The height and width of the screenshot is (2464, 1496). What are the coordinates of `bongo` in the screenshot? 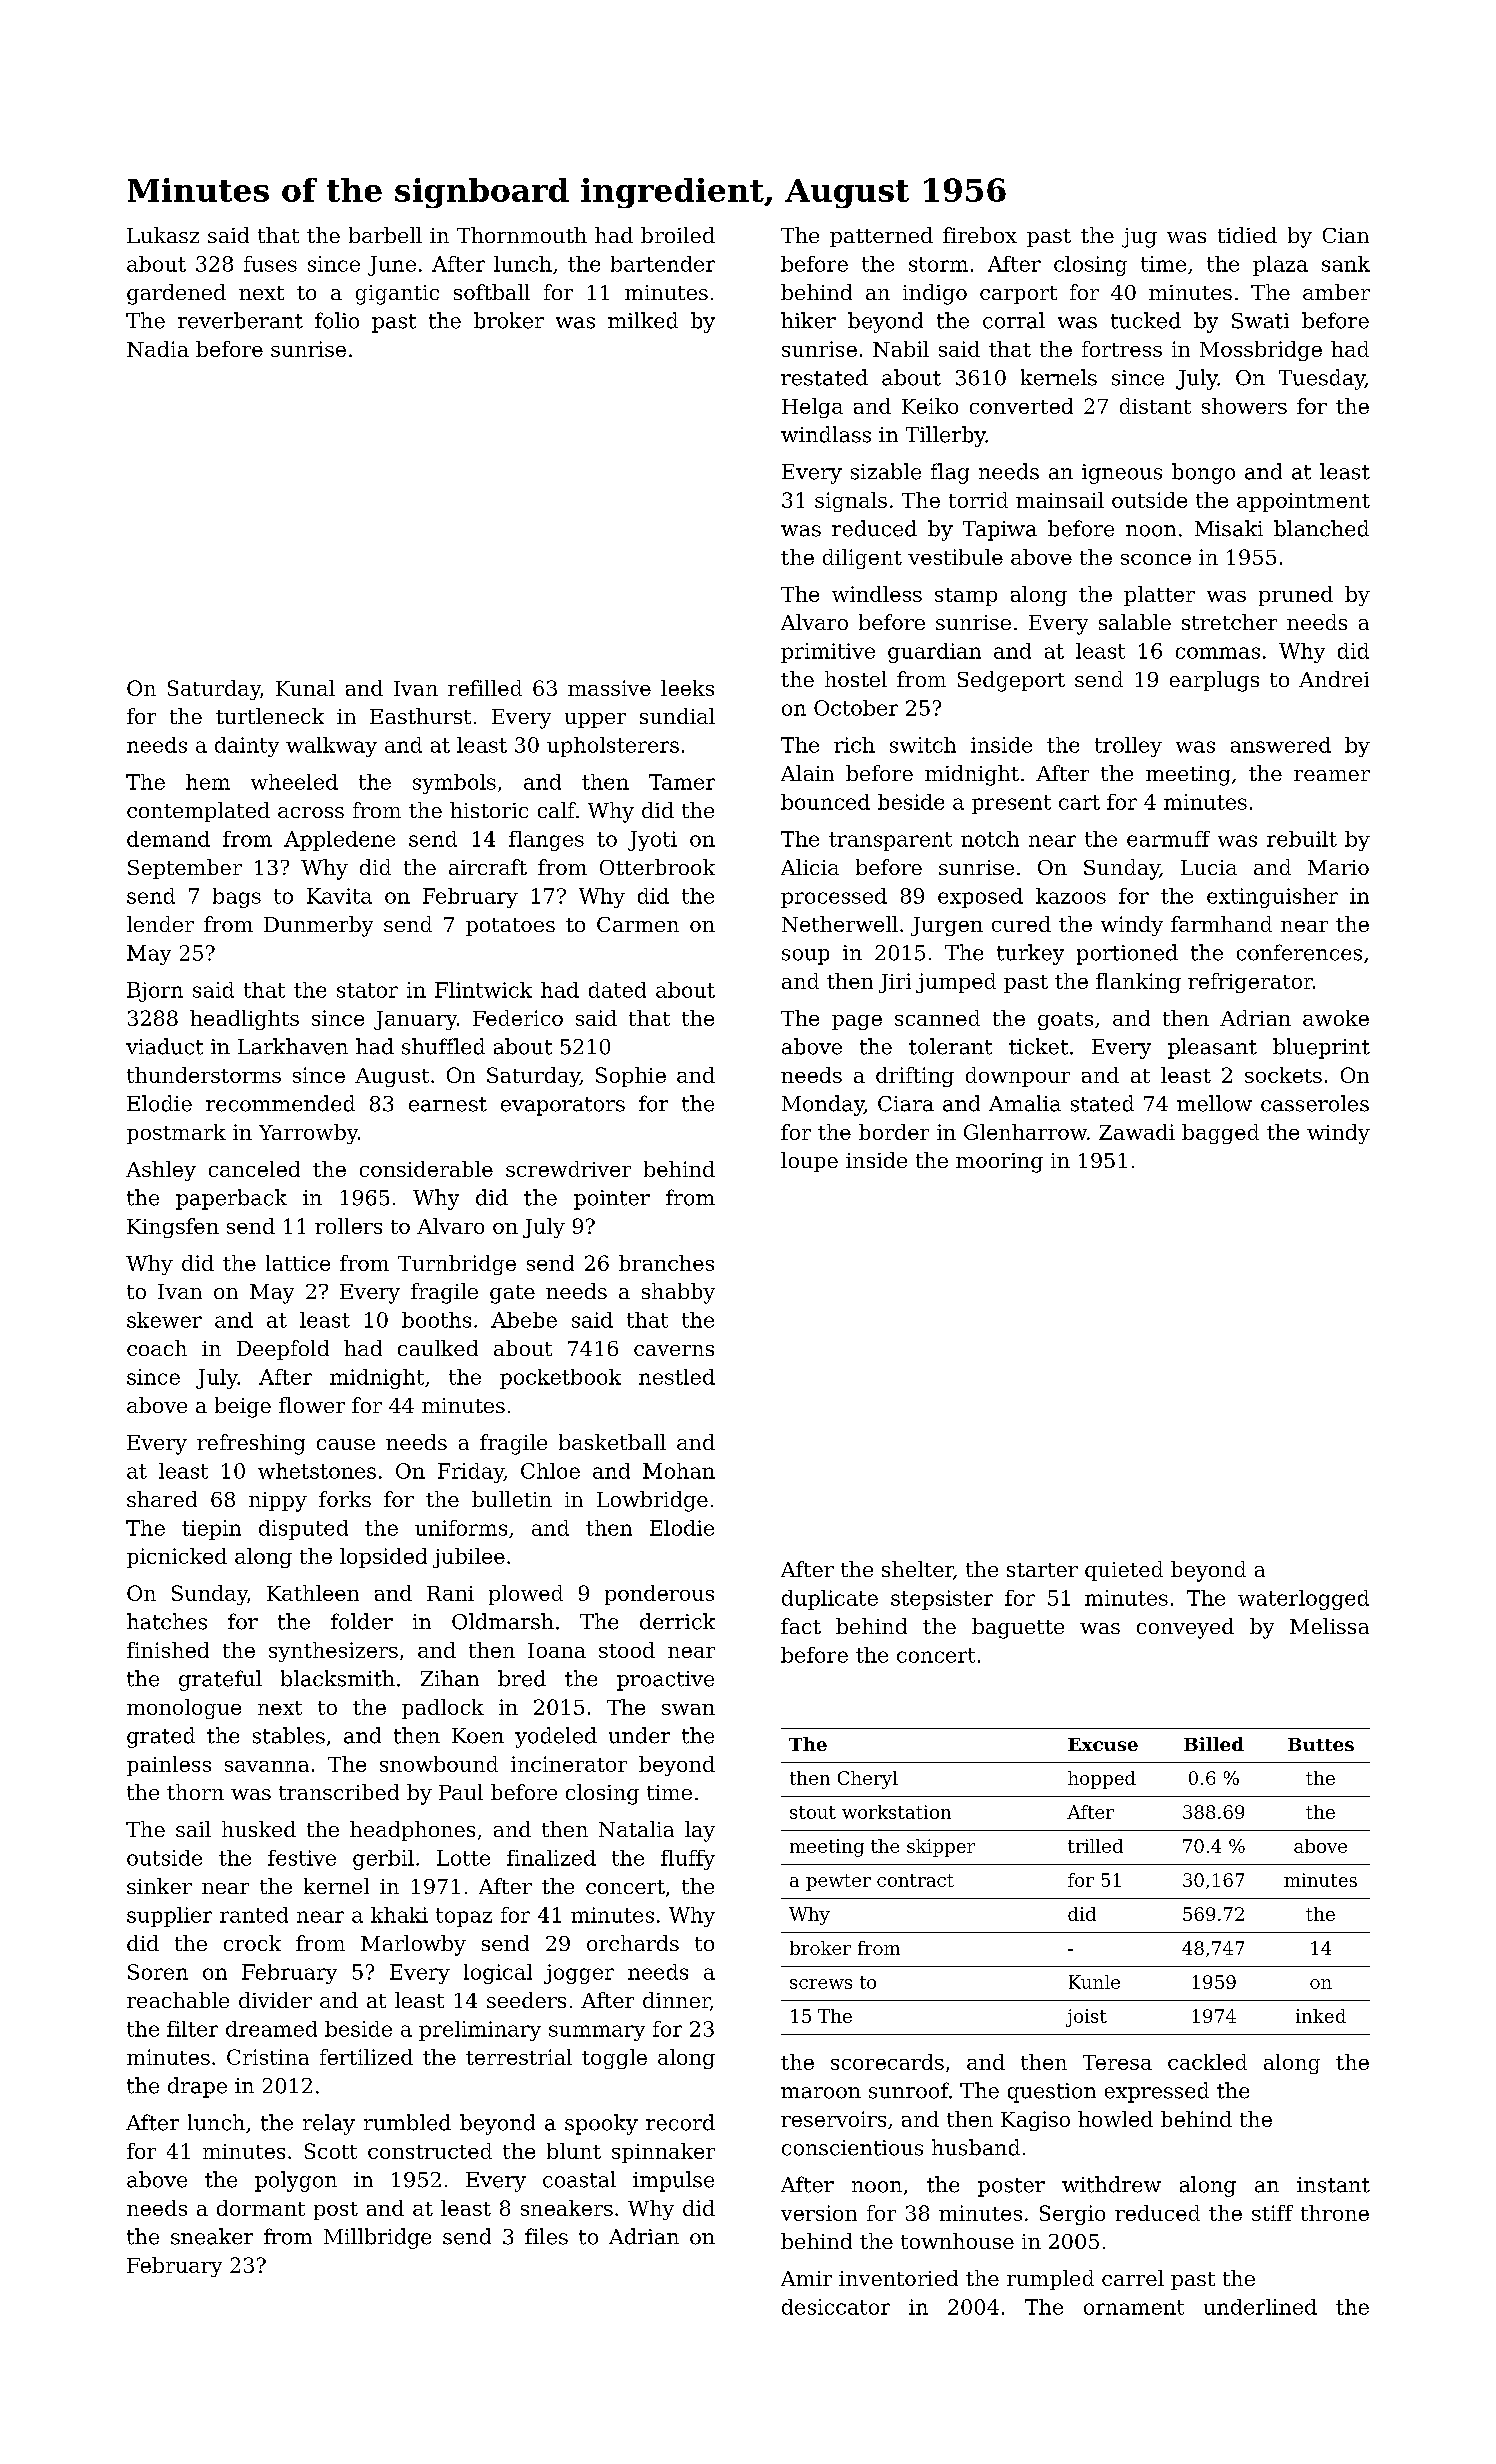 It's located at (1203, 473).
